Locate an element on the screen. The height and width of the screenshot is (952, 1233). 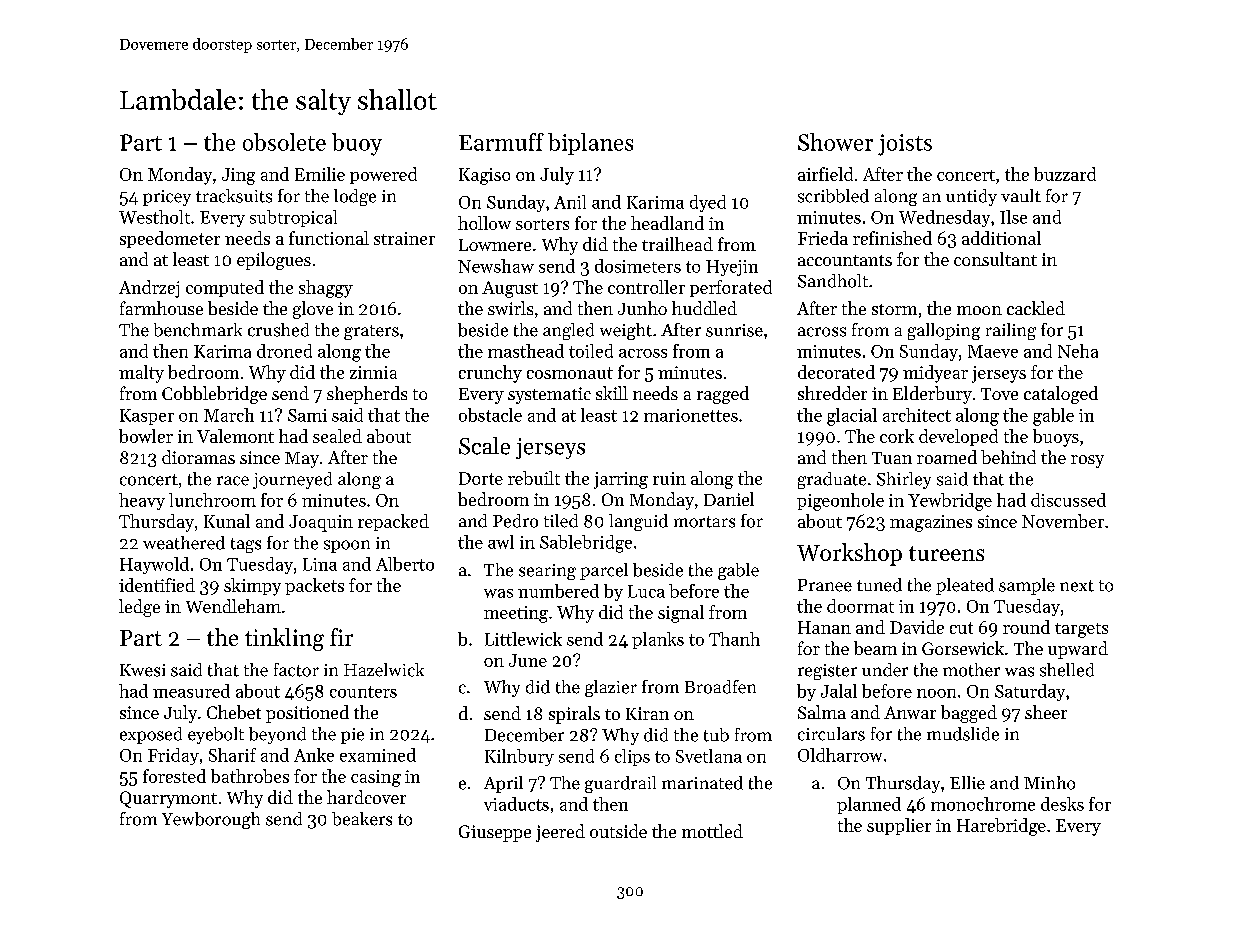
Kasper is located at coordinates (147, 417).
